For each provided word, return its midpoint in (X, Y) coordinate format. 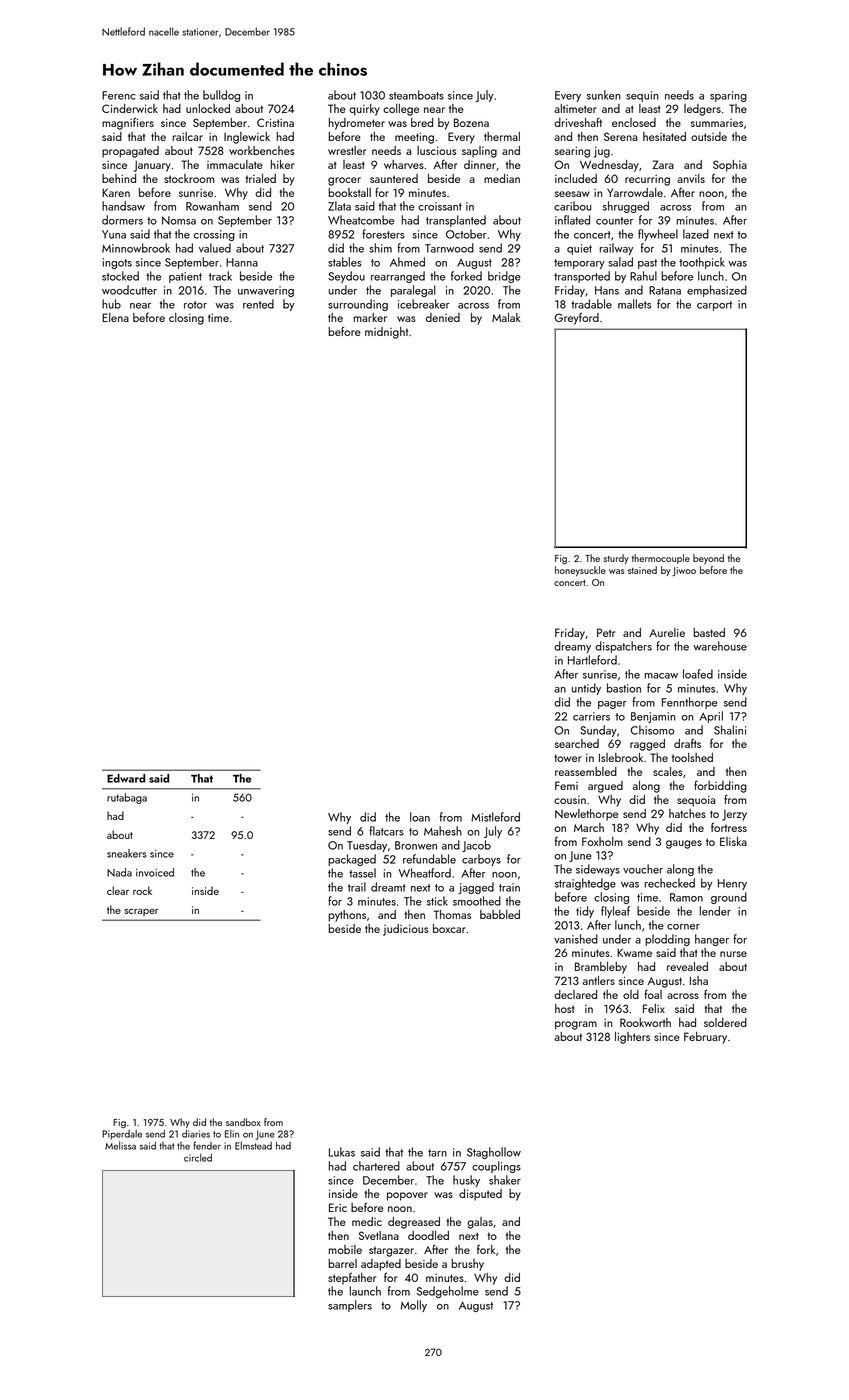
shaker (505, 1180)
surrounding (358, 305)
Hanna (242, 262)
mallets (634, 304)
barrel (342, 1263)
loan (420, 817)
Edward (126, 778)
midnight (386, 333)
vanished (576, 939)
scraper (141, 912)
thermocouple (661, 559)
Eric (338, 1207)
